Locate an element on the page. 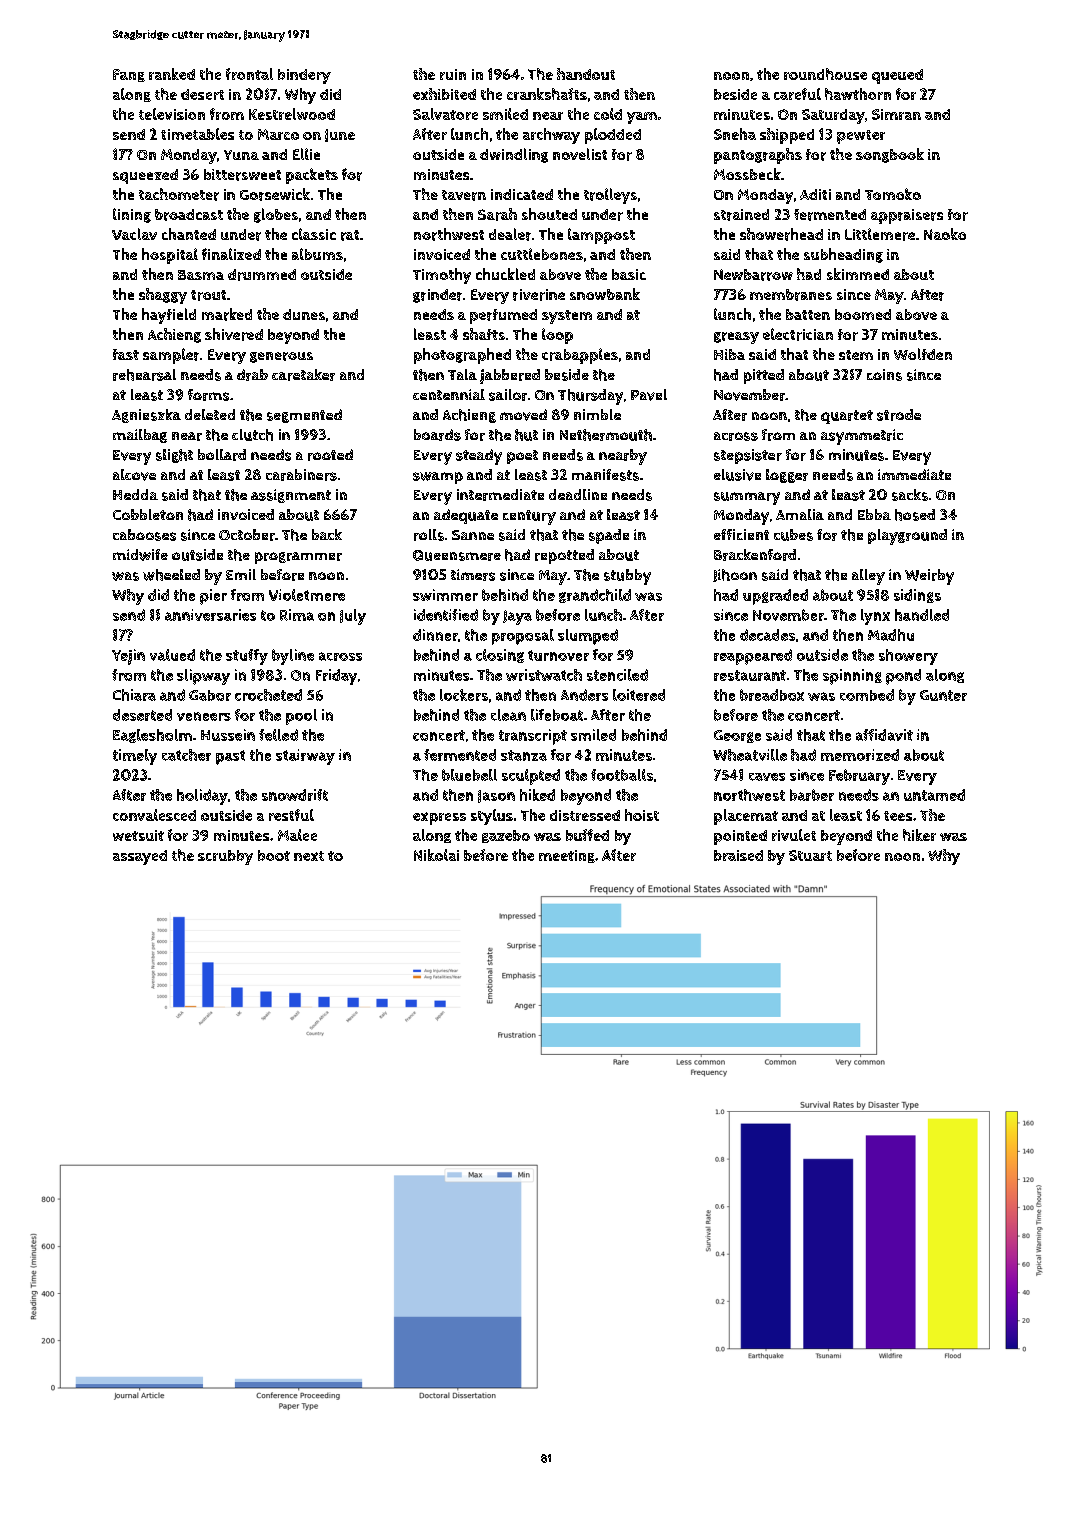  summary is located at coordinates (747, 498).
